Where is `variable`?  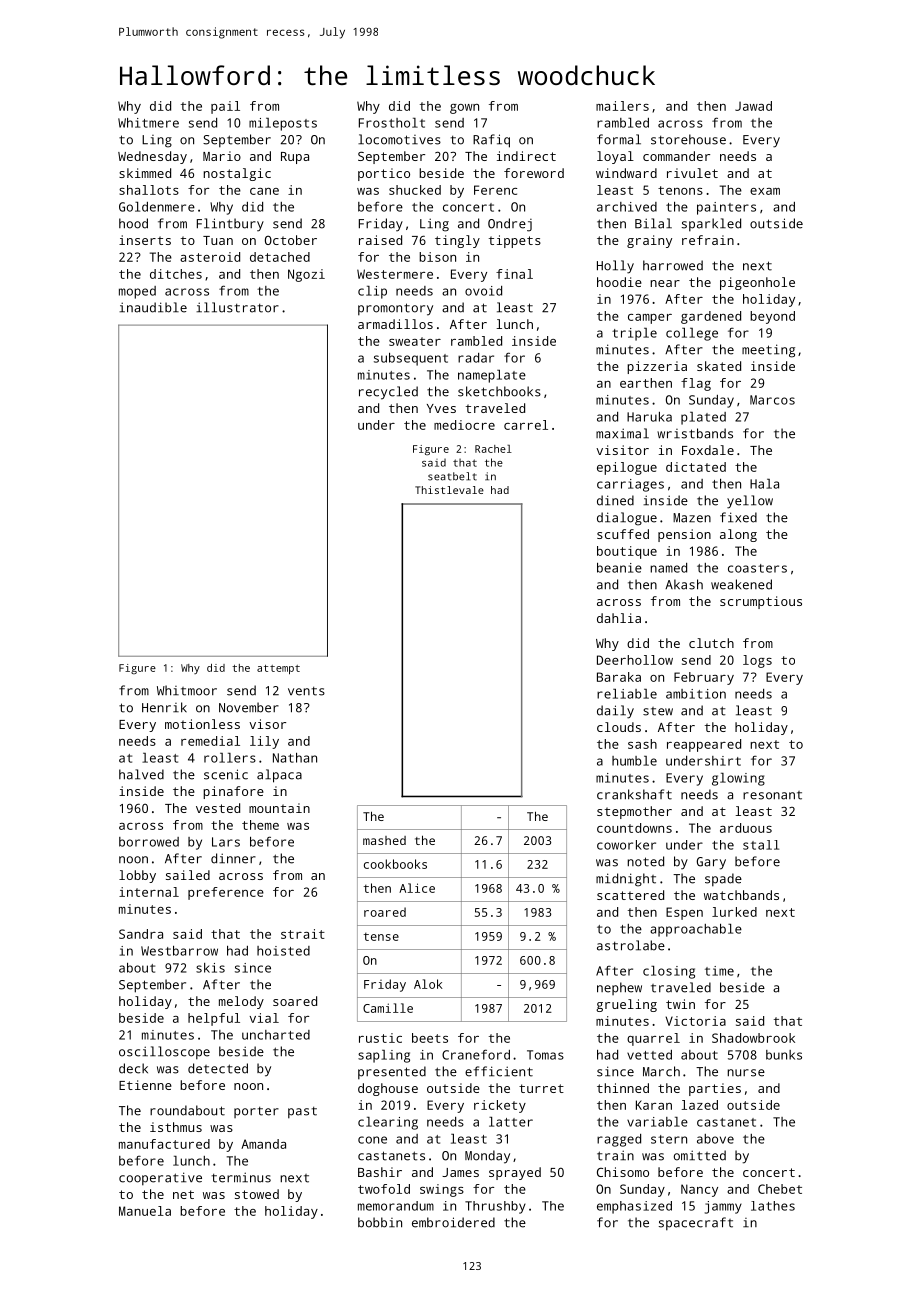 variable is located at coordinates (657, 1122).
